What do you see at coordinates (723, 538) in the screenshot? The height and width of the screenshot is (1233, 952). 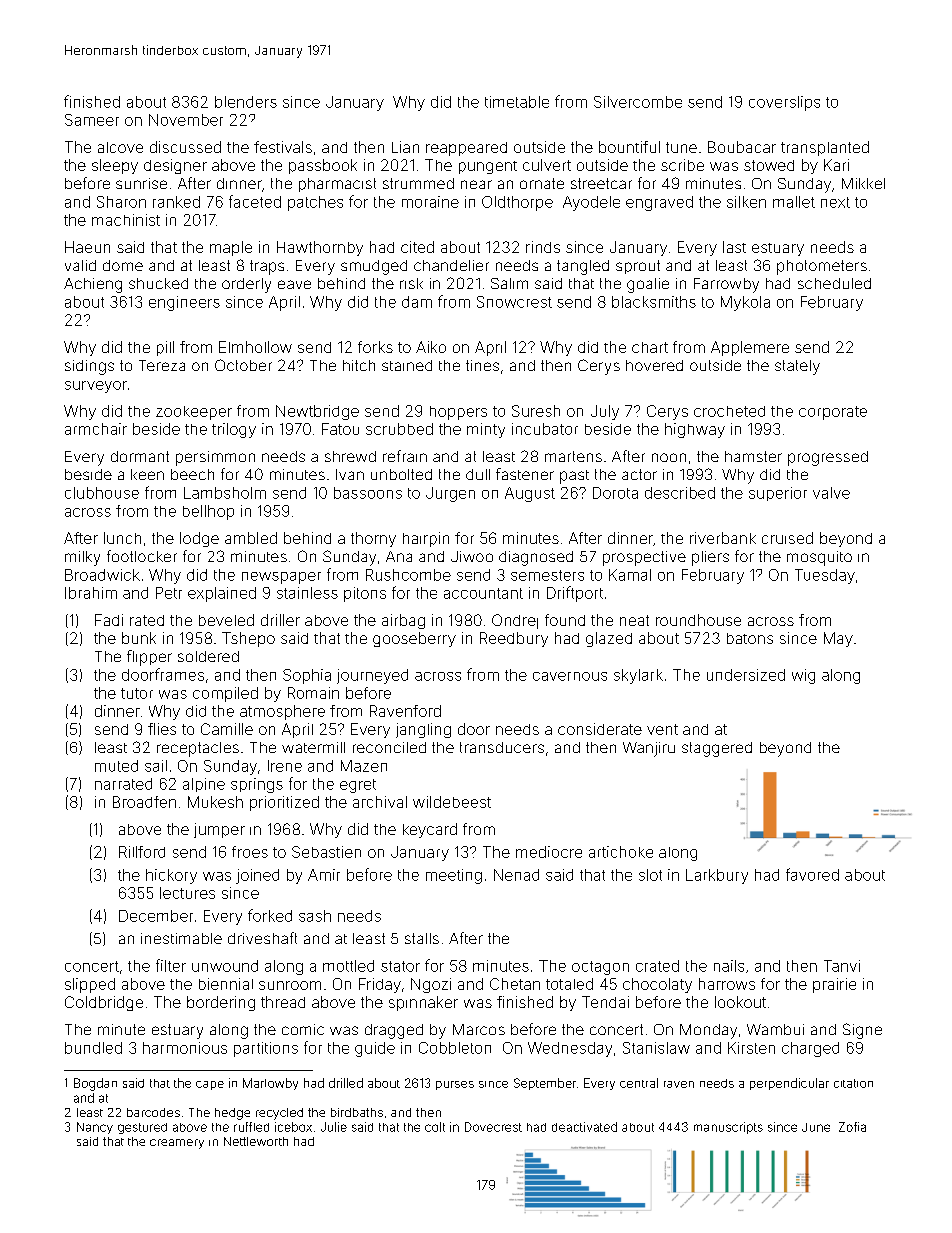 I see `riverbank` at bounding box center [723, 538].
